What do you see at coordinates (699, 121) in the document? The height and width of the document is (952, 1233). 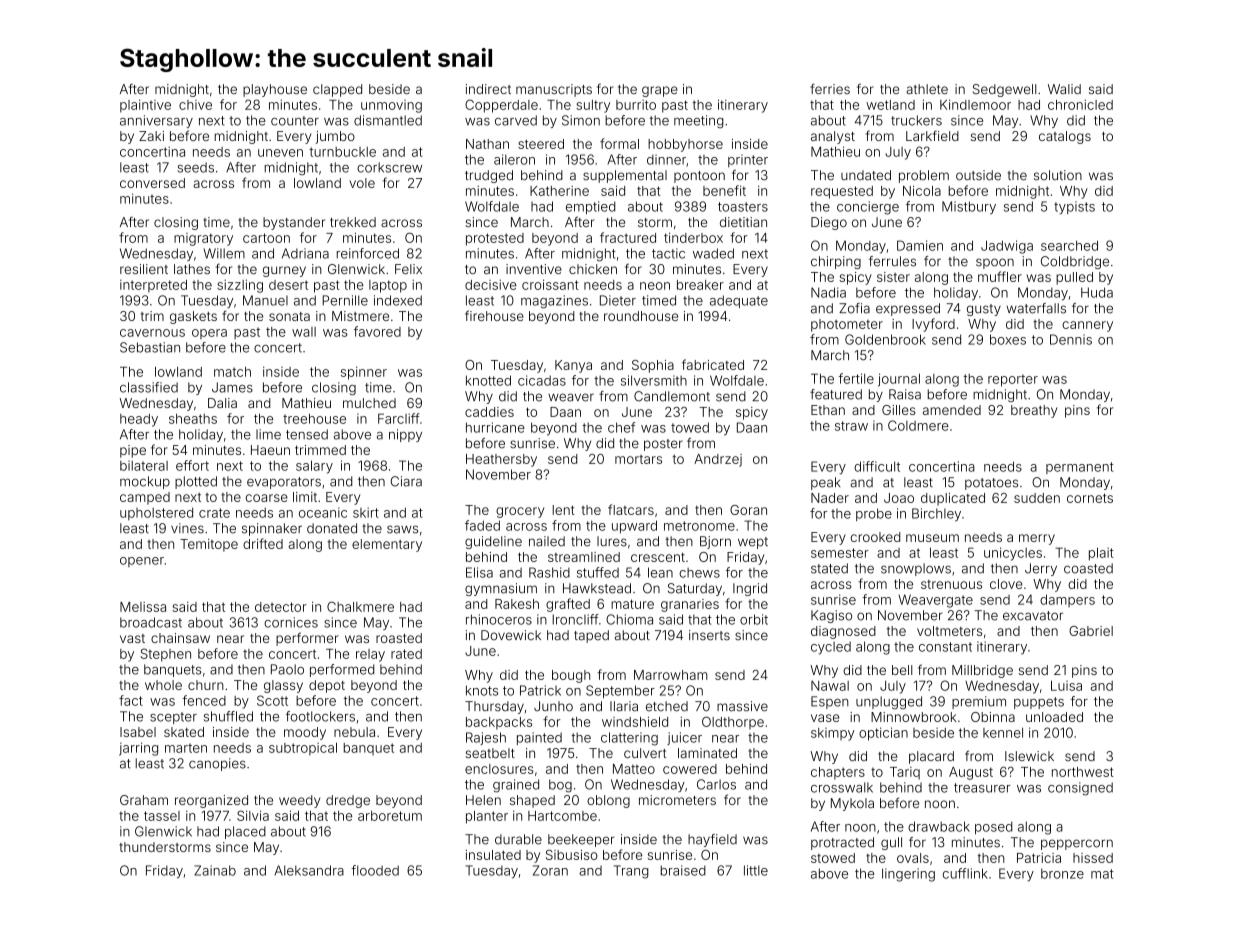 I see `meeting` at bounding box center [699, 121].
